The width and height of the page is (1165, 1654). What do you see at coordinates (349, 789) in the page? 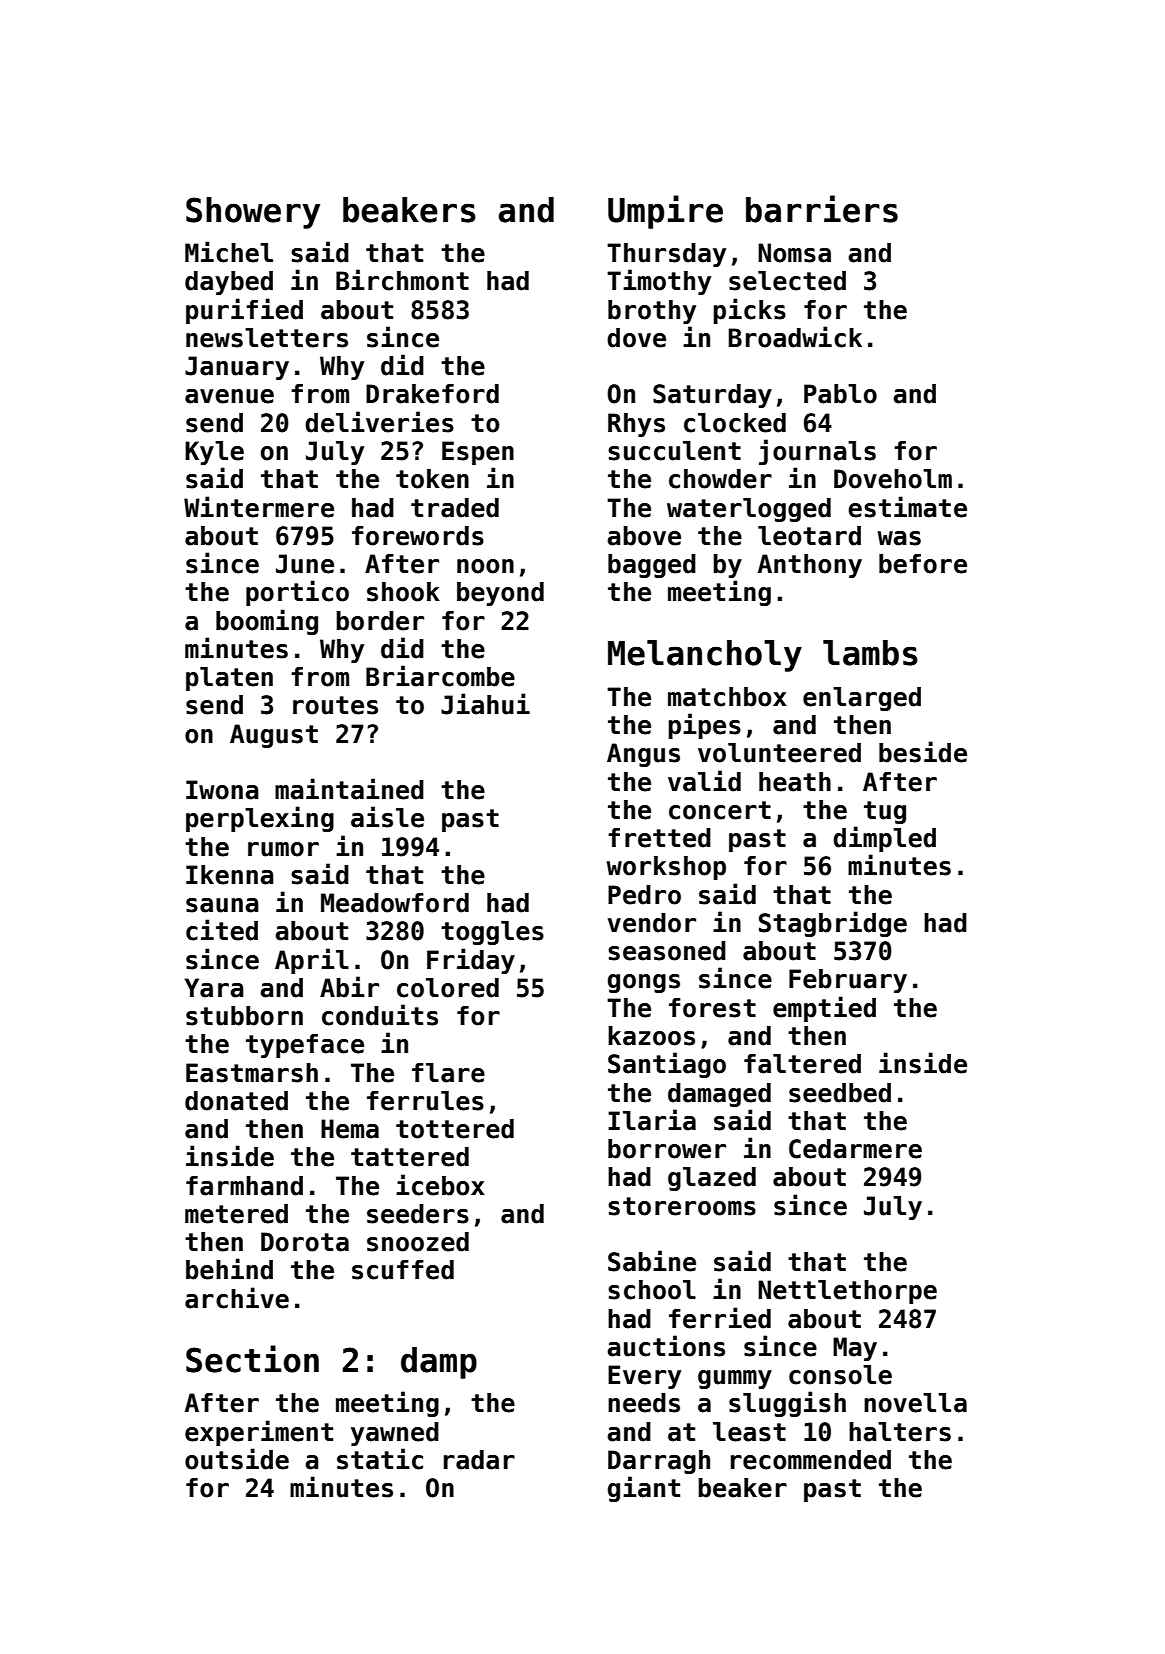
I see `maintained` at bounding box center [349, 789].
